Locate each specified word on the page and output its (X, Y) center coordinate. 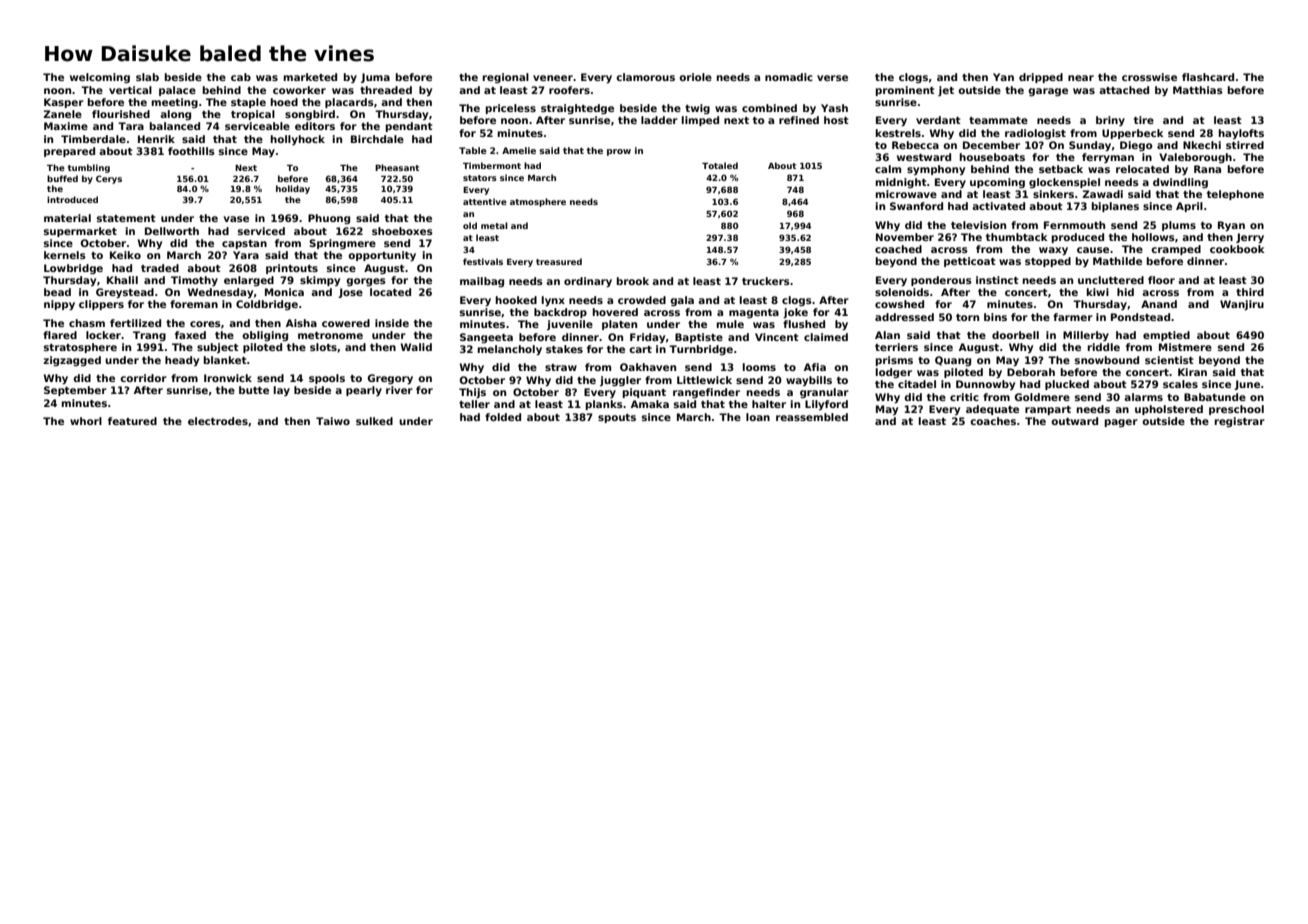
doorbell (1015, 335)
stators (480, 178)
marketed (310, 77)
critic (964, 397)
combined (769, 108)
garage (1048, 92)
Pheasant (397, 167)
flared (60, 335)
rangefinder (706, 393)
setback (1061, 169)
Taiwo (333, 421)
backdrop (560, 313)
